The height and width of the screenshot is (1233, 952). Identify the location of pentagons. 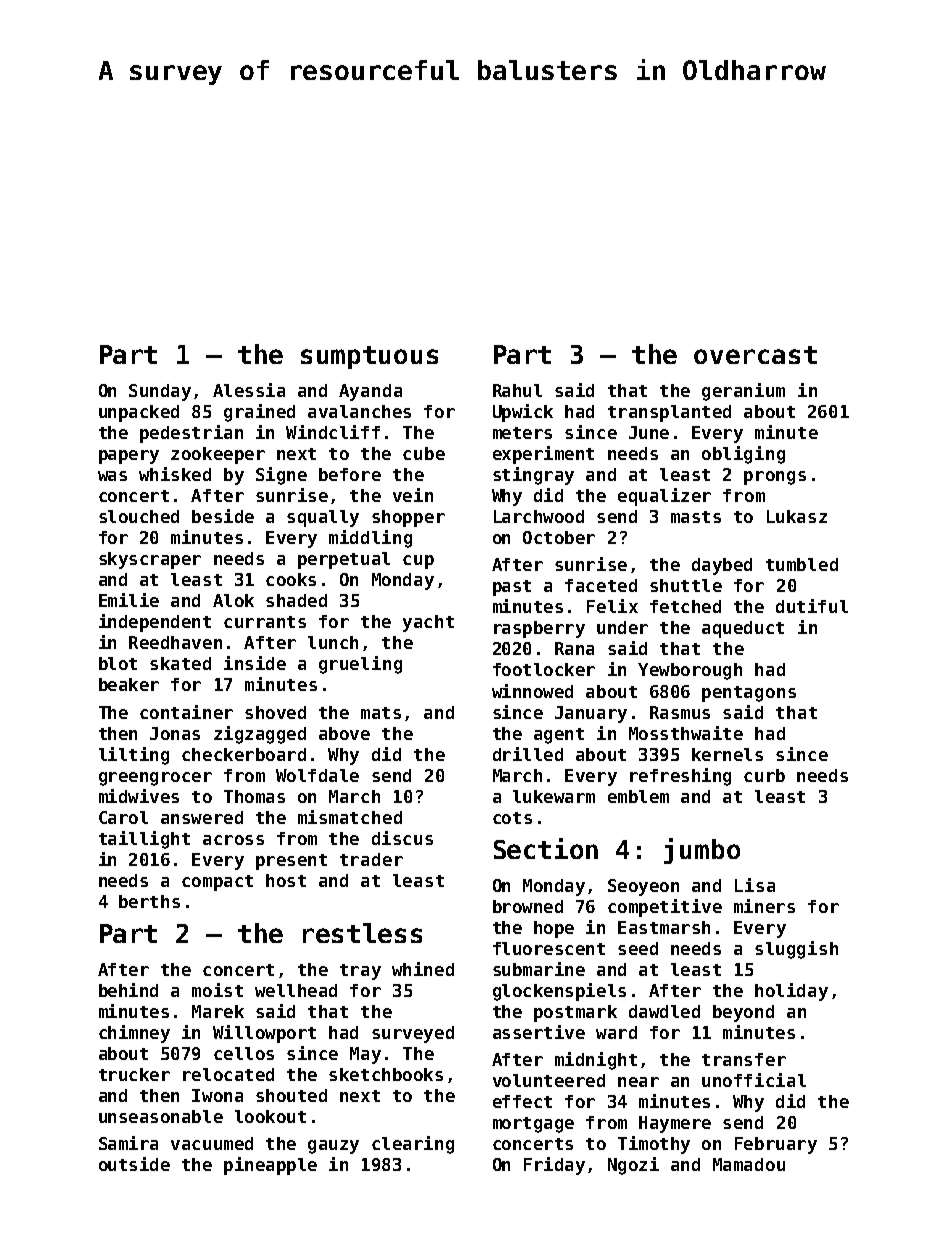
(749, 694).
